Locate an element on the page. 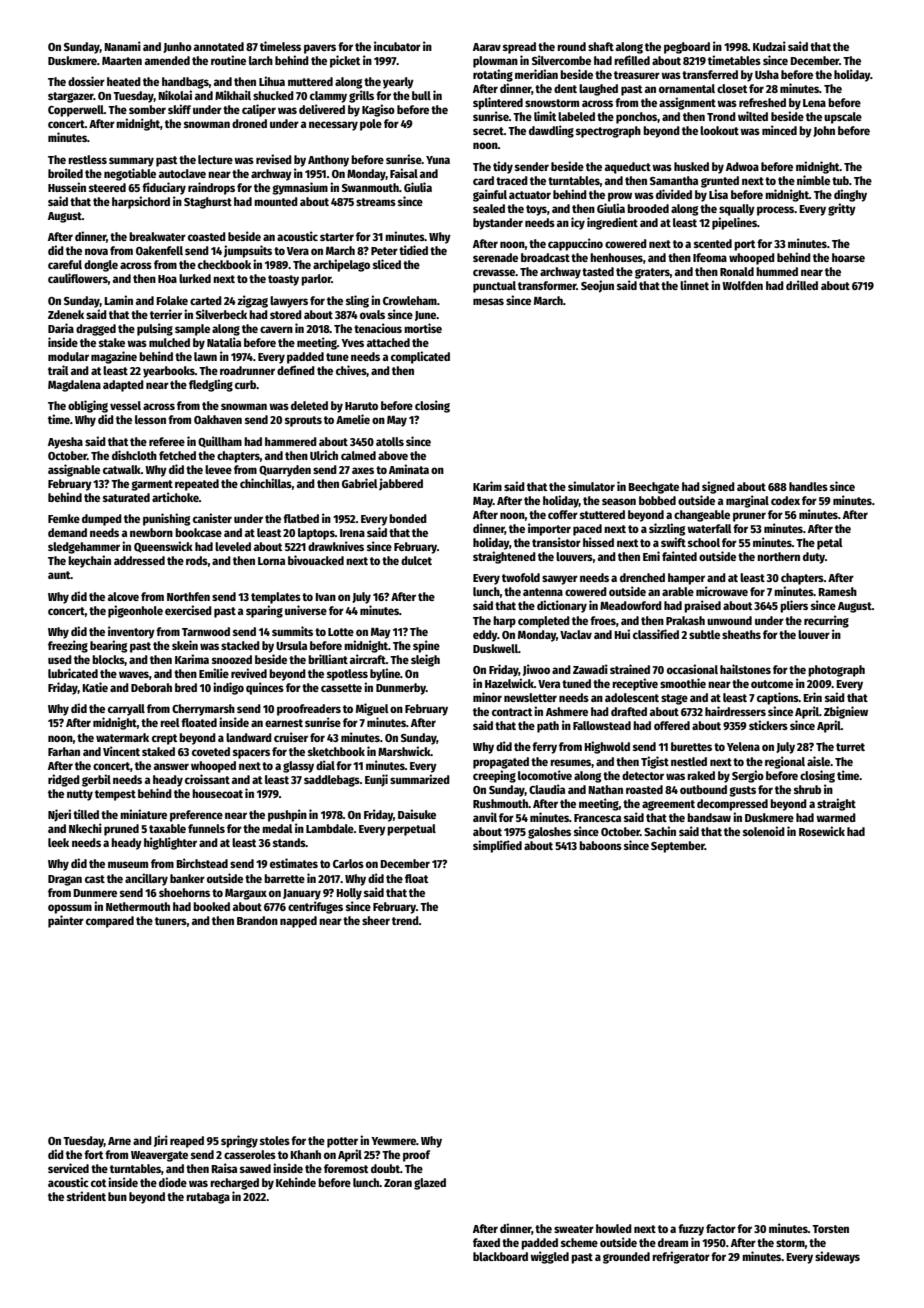 Image resolution: width=924 pixels, height=1308 pixels. fort is located at coordinates (93, 1154).
